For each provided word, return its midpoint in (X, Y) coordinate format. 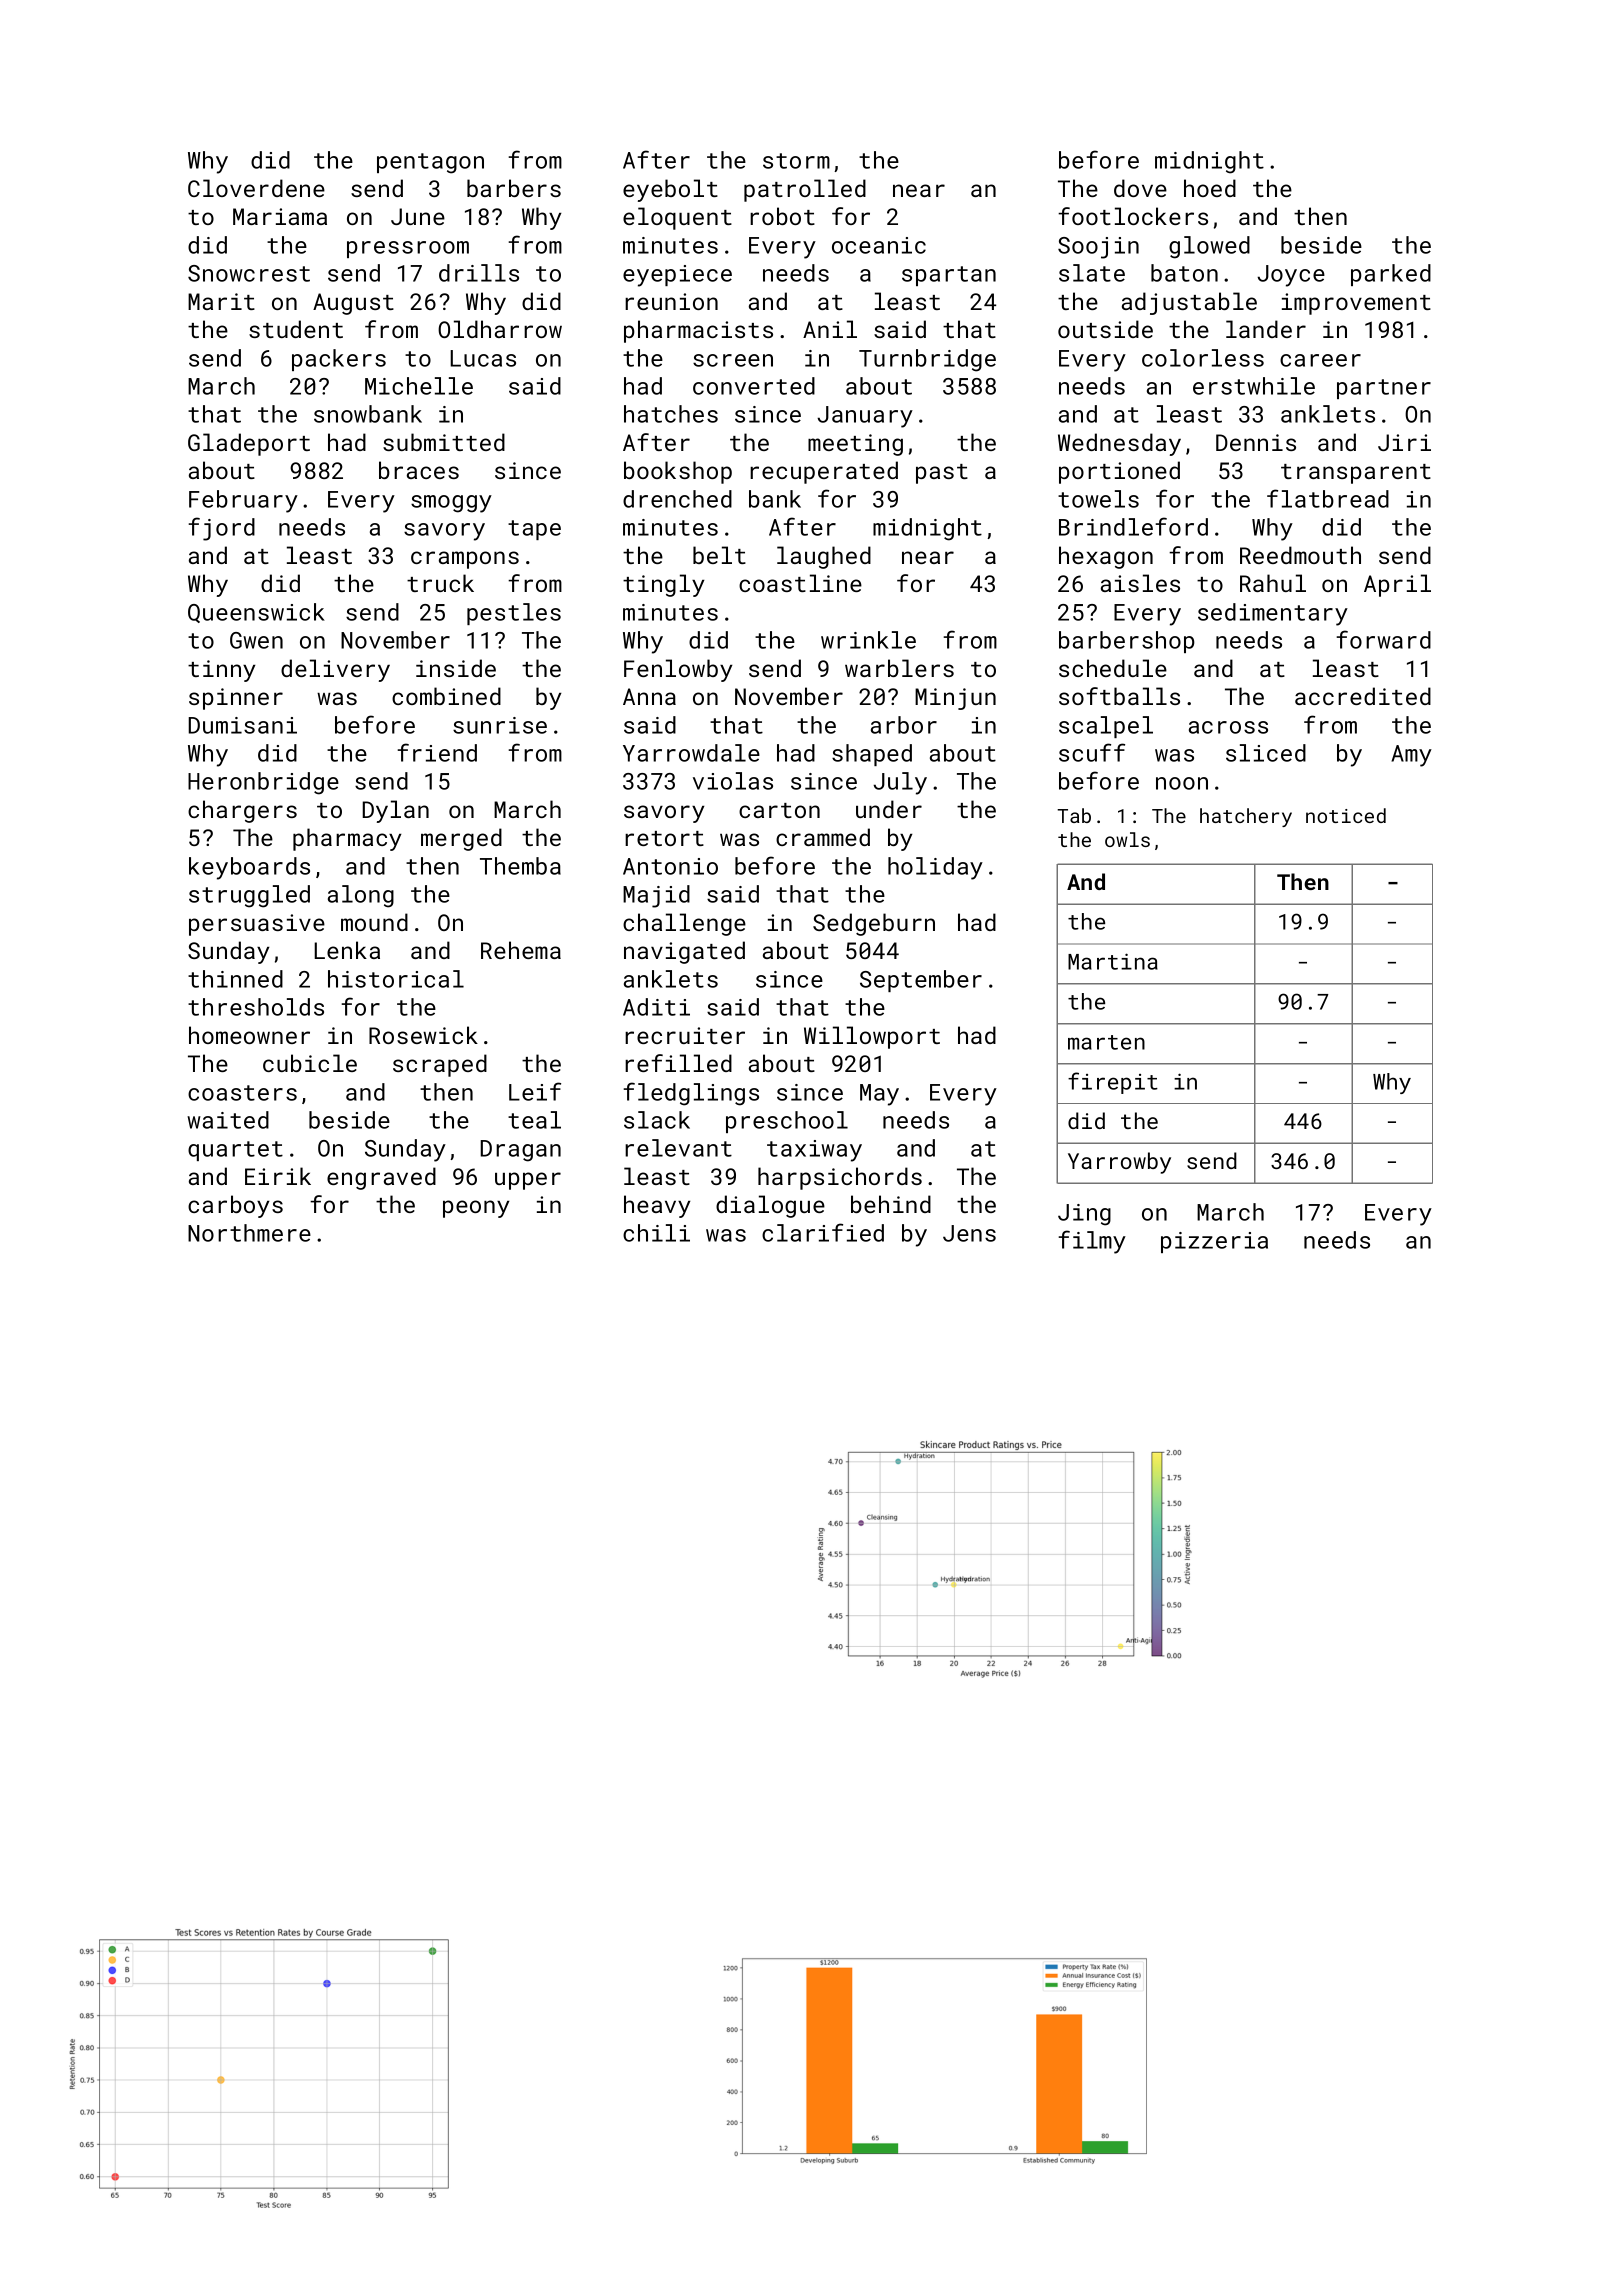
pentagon (430, 163)
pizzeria (1214, 1242)
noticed (1346, 815)
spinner (236, 699)
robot (782, 216)
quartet (235, 1151)
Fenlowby (678, 670)
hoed (1210, 188)
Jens (969, 1233)
